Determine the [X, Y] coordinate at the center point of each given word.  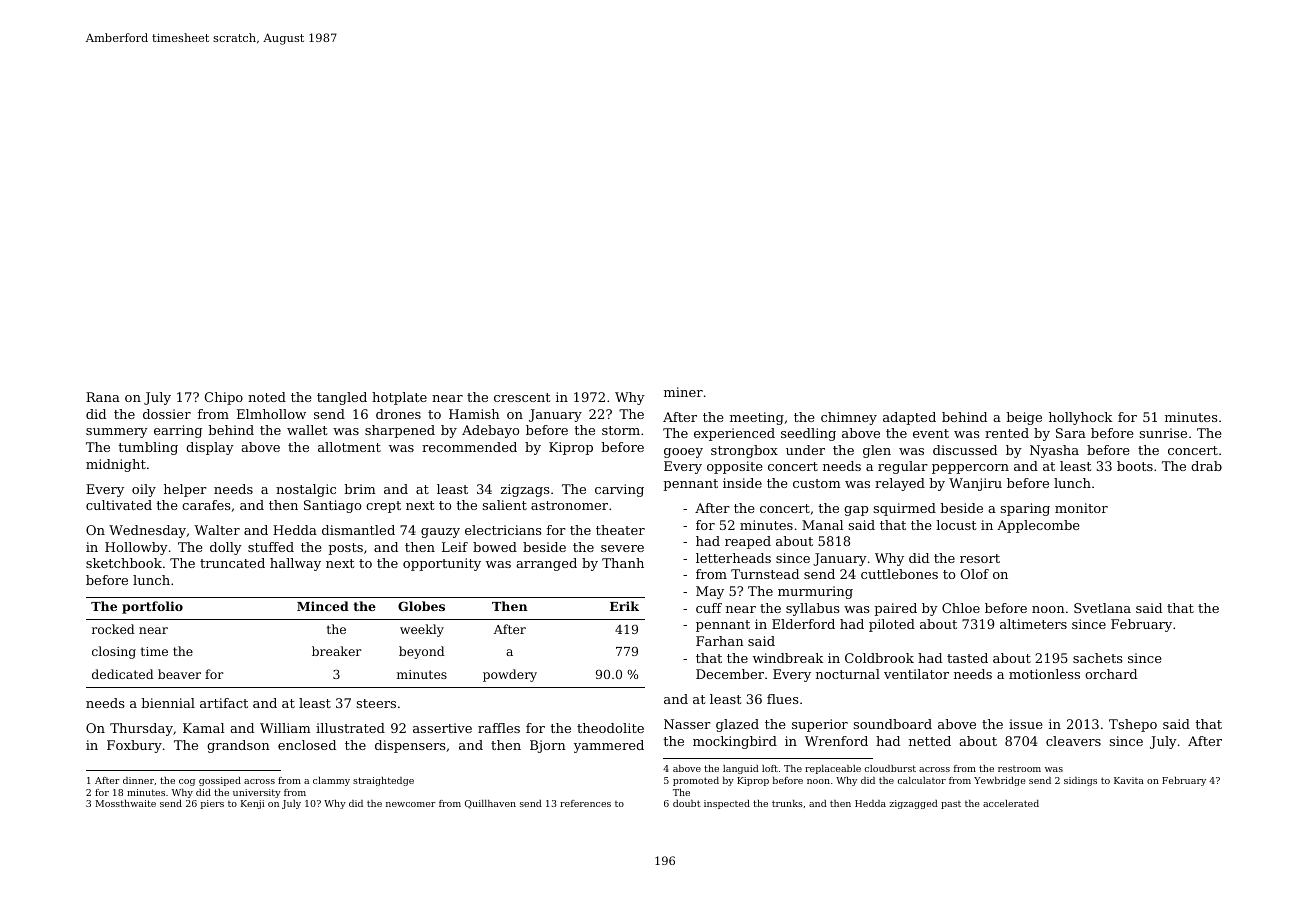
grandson [238, 746]
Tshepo [1133, 725]
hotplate [399, 398]
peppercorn [970, 469]
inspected [727, 804]
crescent [522, 397]
